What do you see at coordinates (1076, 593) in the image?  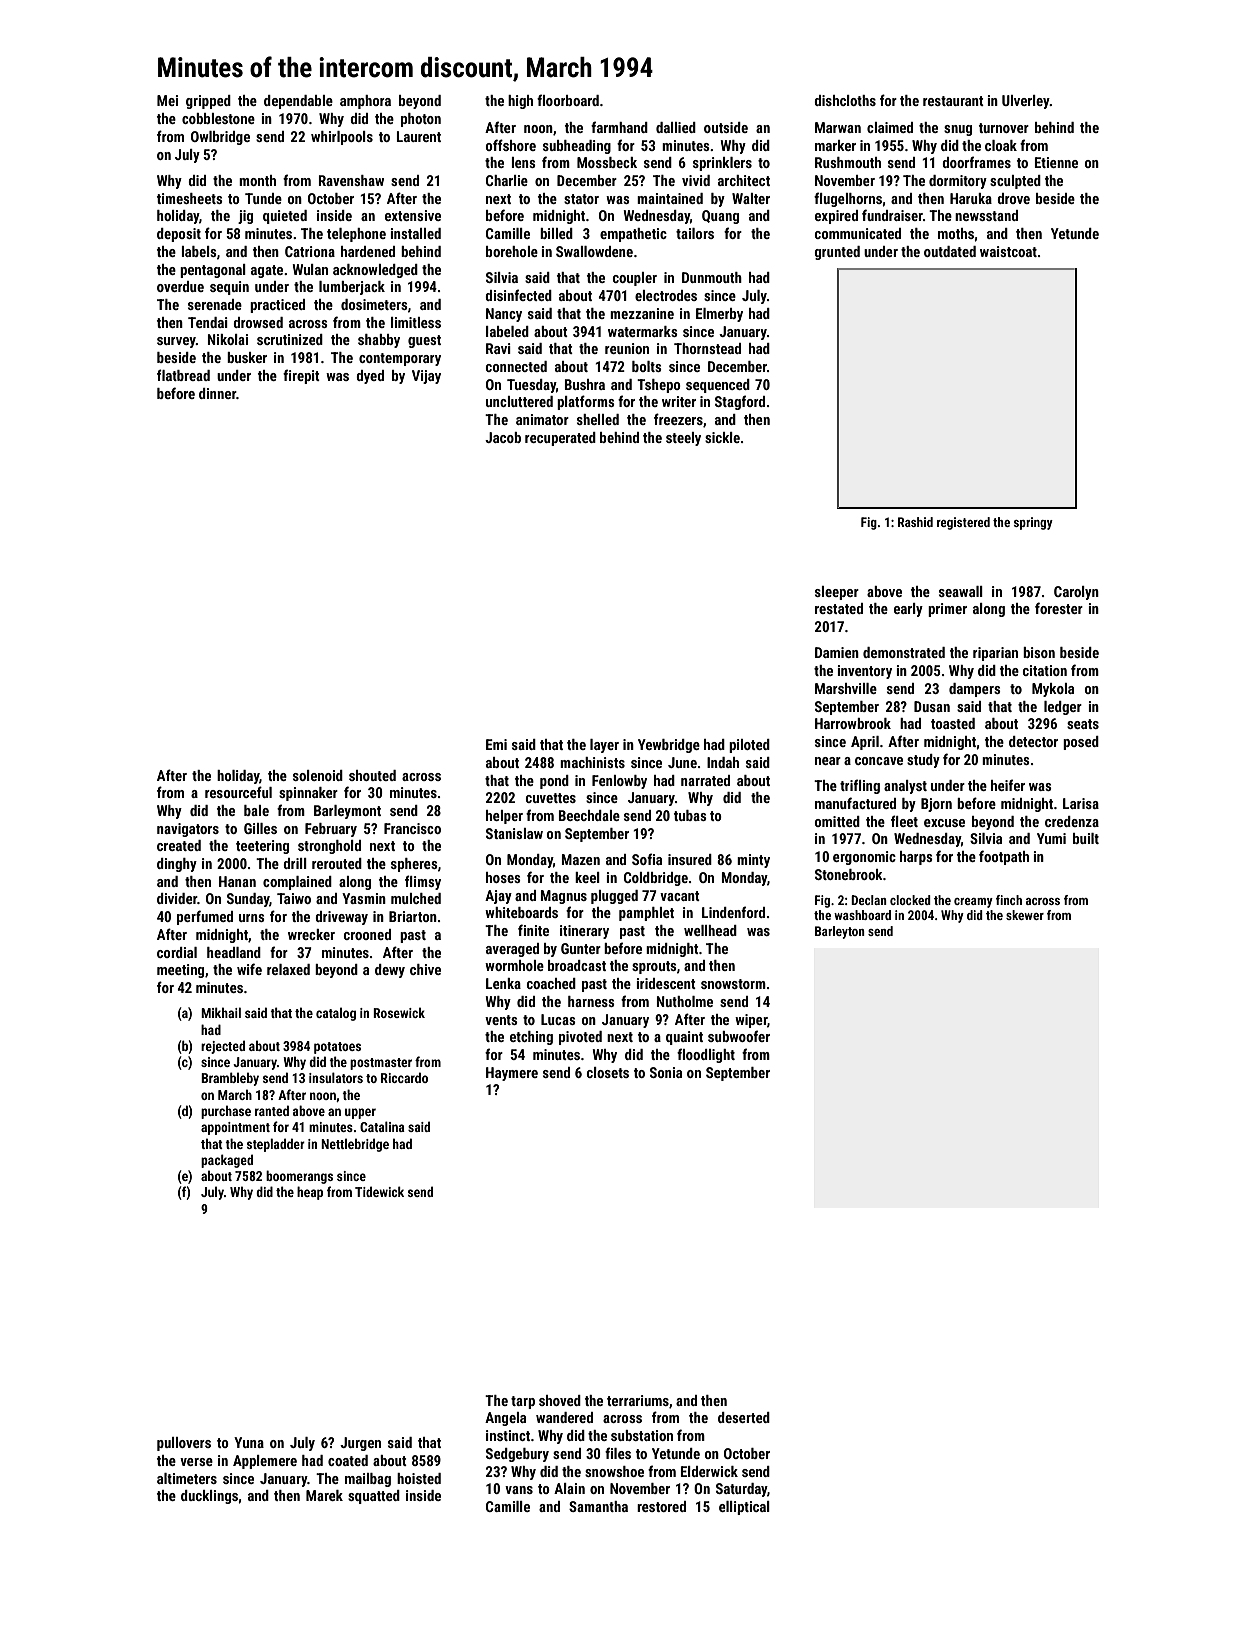 I see `Carolyn` at bounding box center [1076, 593].
